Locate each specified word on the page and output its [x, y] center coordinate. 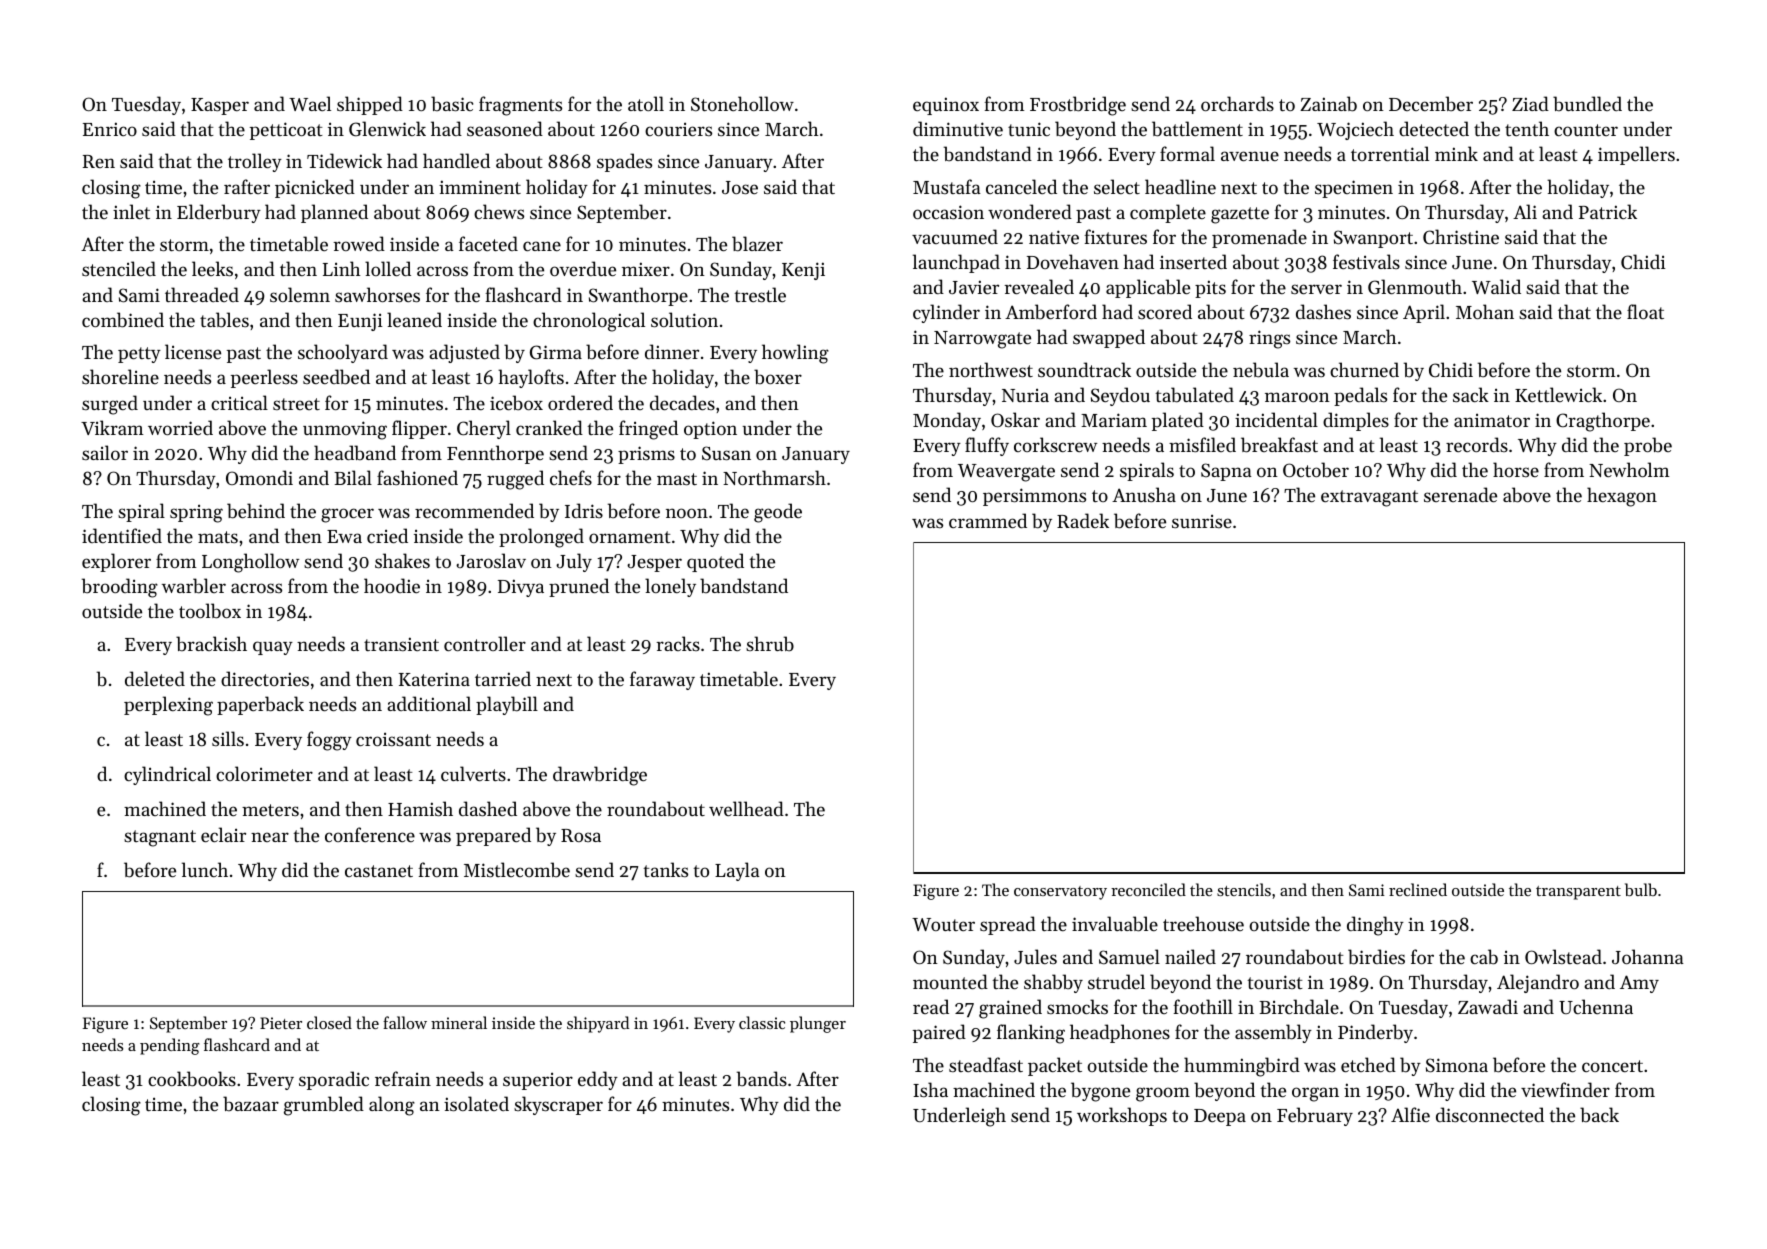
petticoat [286, 131]
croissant [393, 739]
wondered [1030, 211]
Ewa [344, 536]
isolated [476, 1103]
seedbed [336, 377]
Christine [1461, 237]
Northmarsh [774, 477]
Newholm [1629, 469]
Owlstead [1563, 956]
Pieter [281, 1023]
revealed [1039, 286]
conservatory [1060, 893]
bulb [1641, 889]
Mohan [1485, 311]
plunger [818, 1024]
